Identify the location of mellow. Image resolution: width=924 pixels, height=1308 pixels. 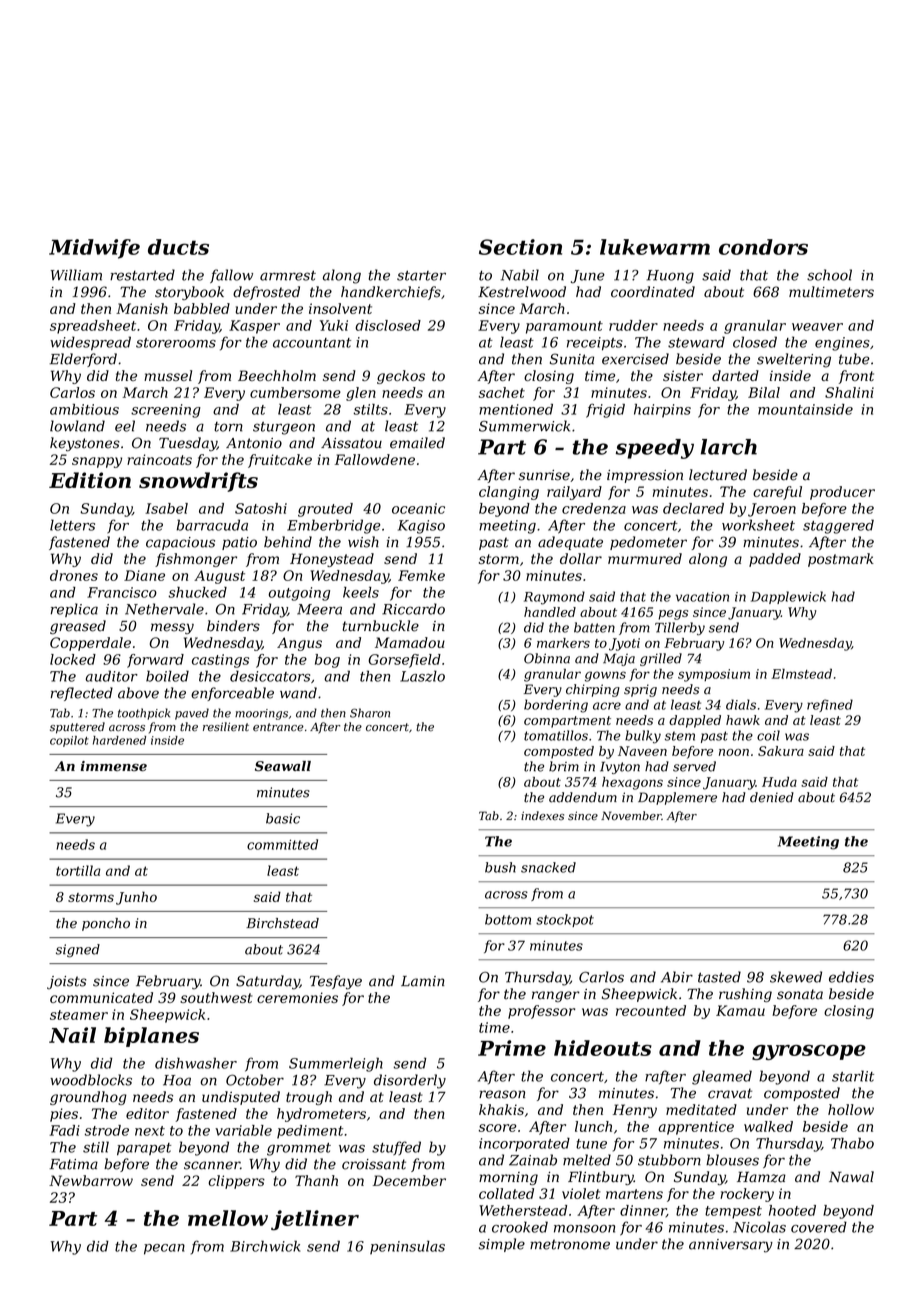
(228, 1218).
